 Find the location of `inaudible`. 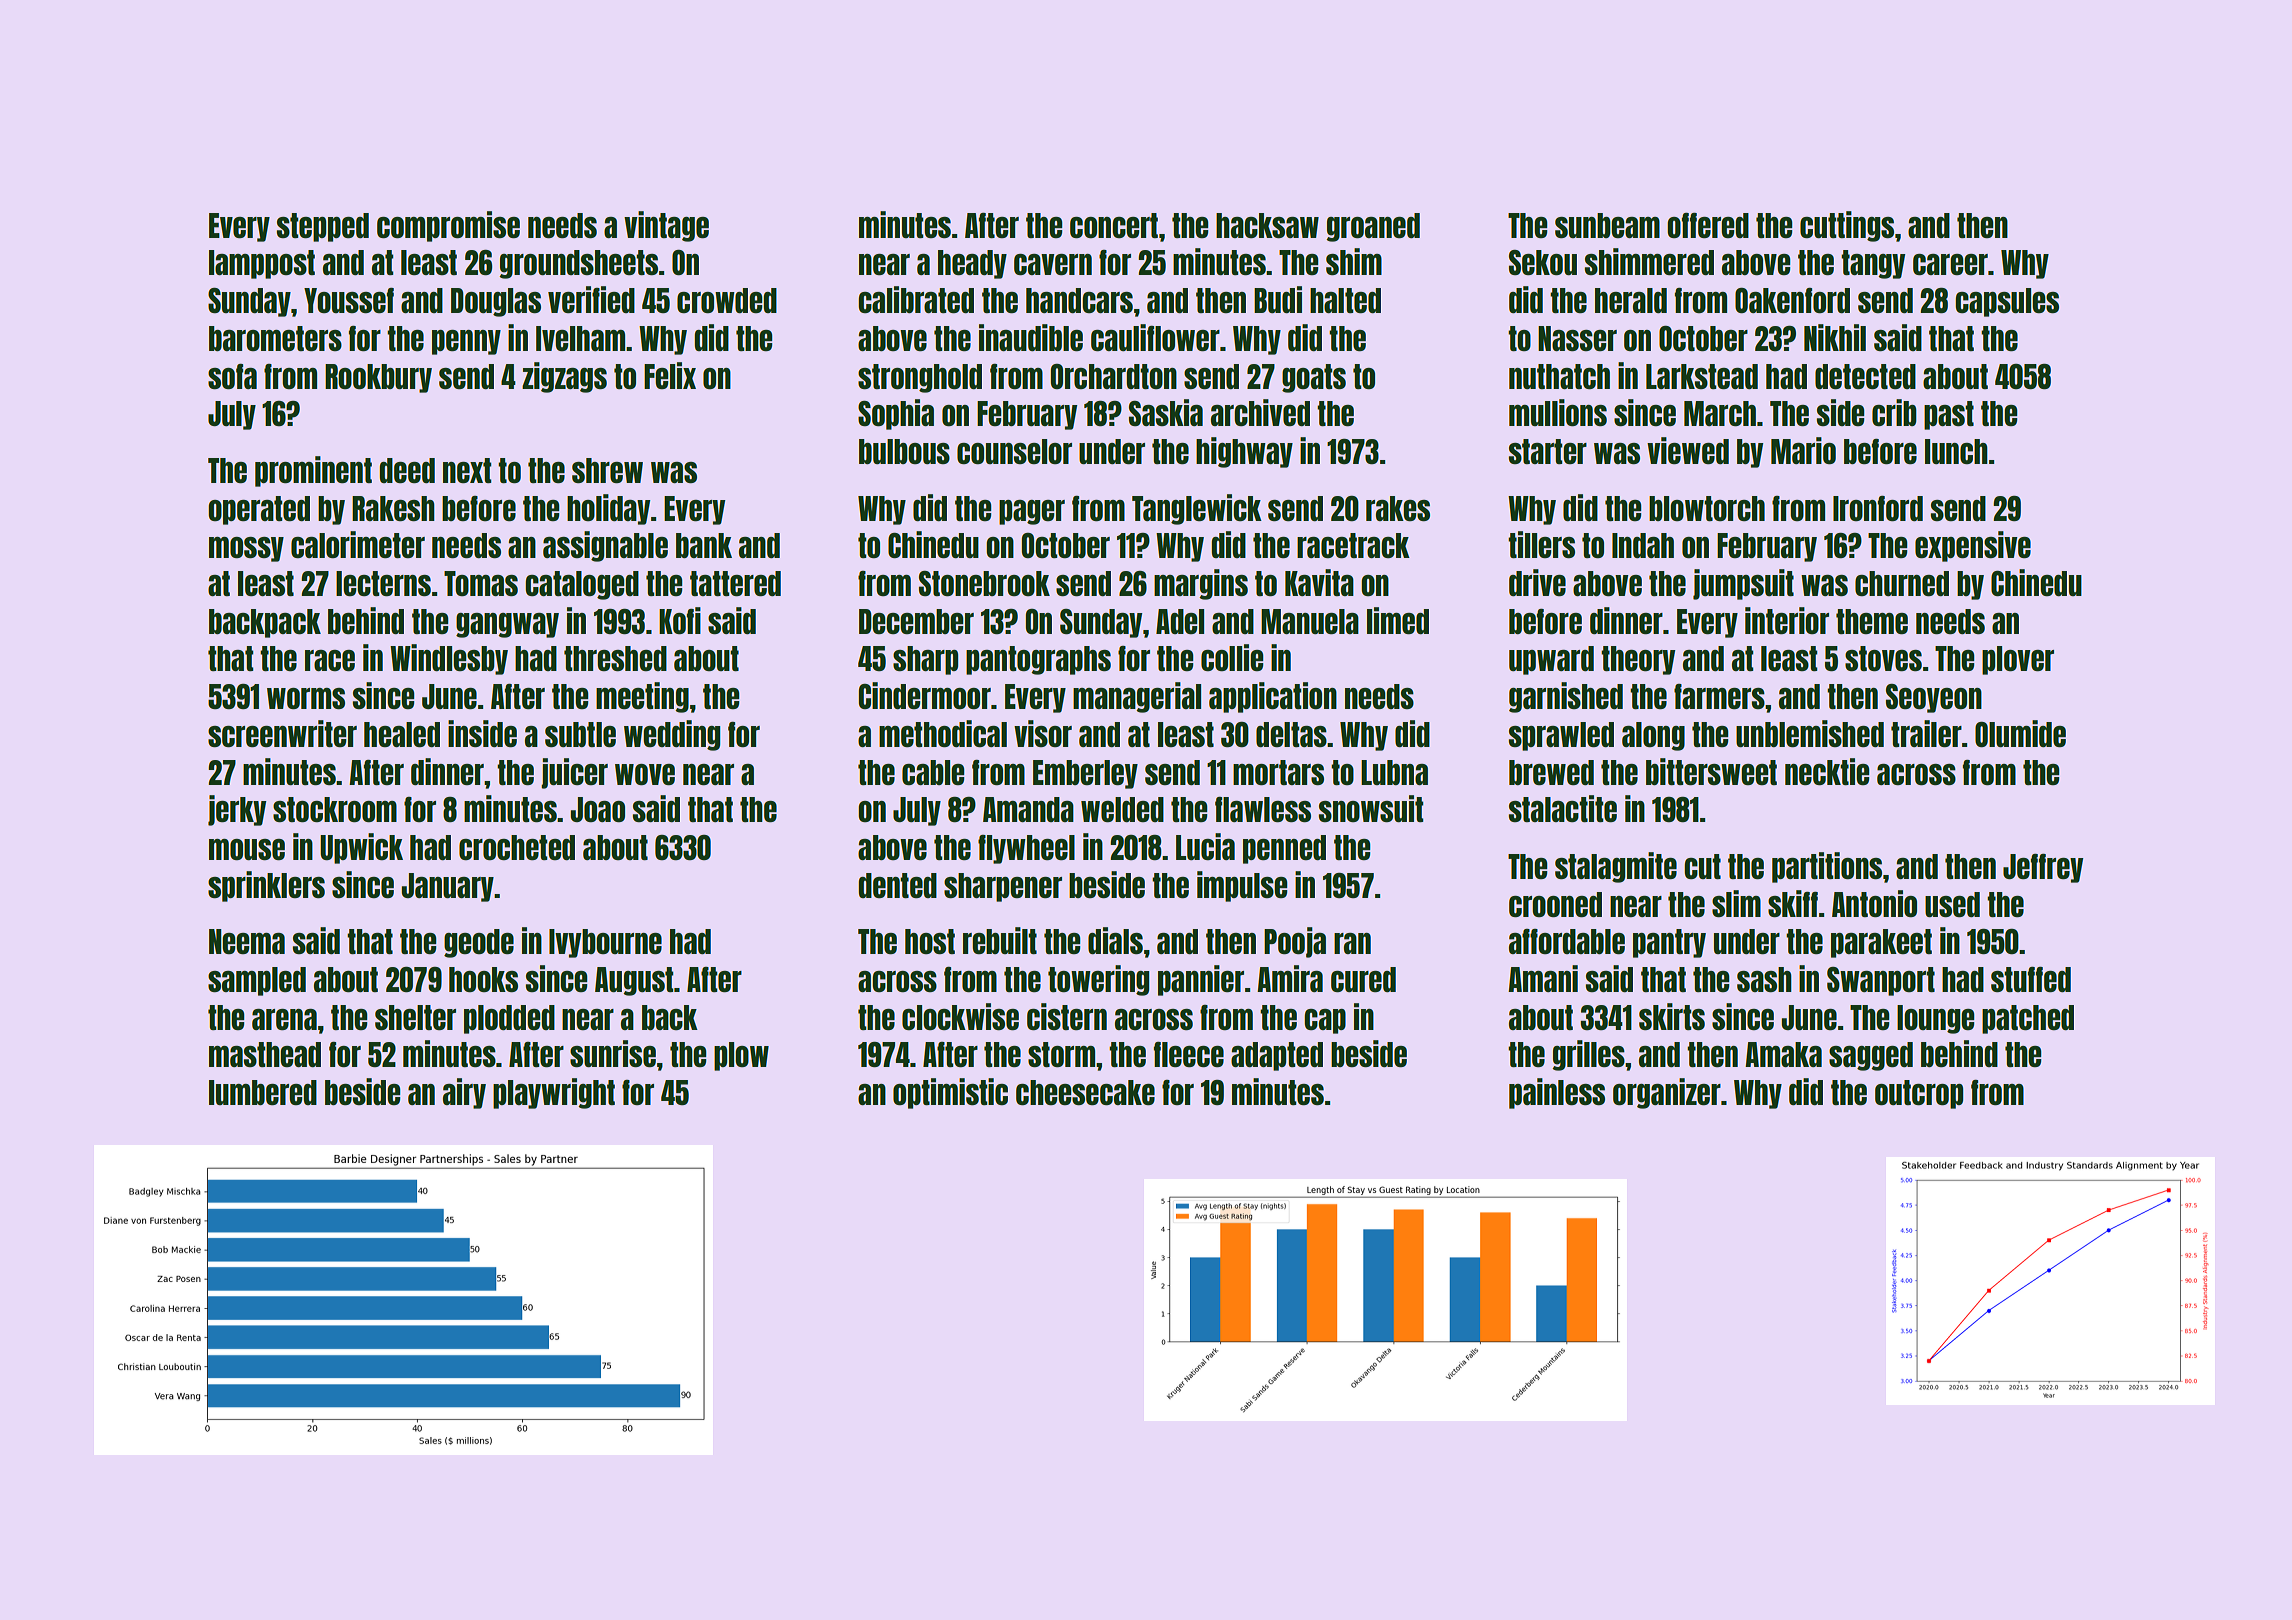

inaudible is located at coordinates (1031, 337).
